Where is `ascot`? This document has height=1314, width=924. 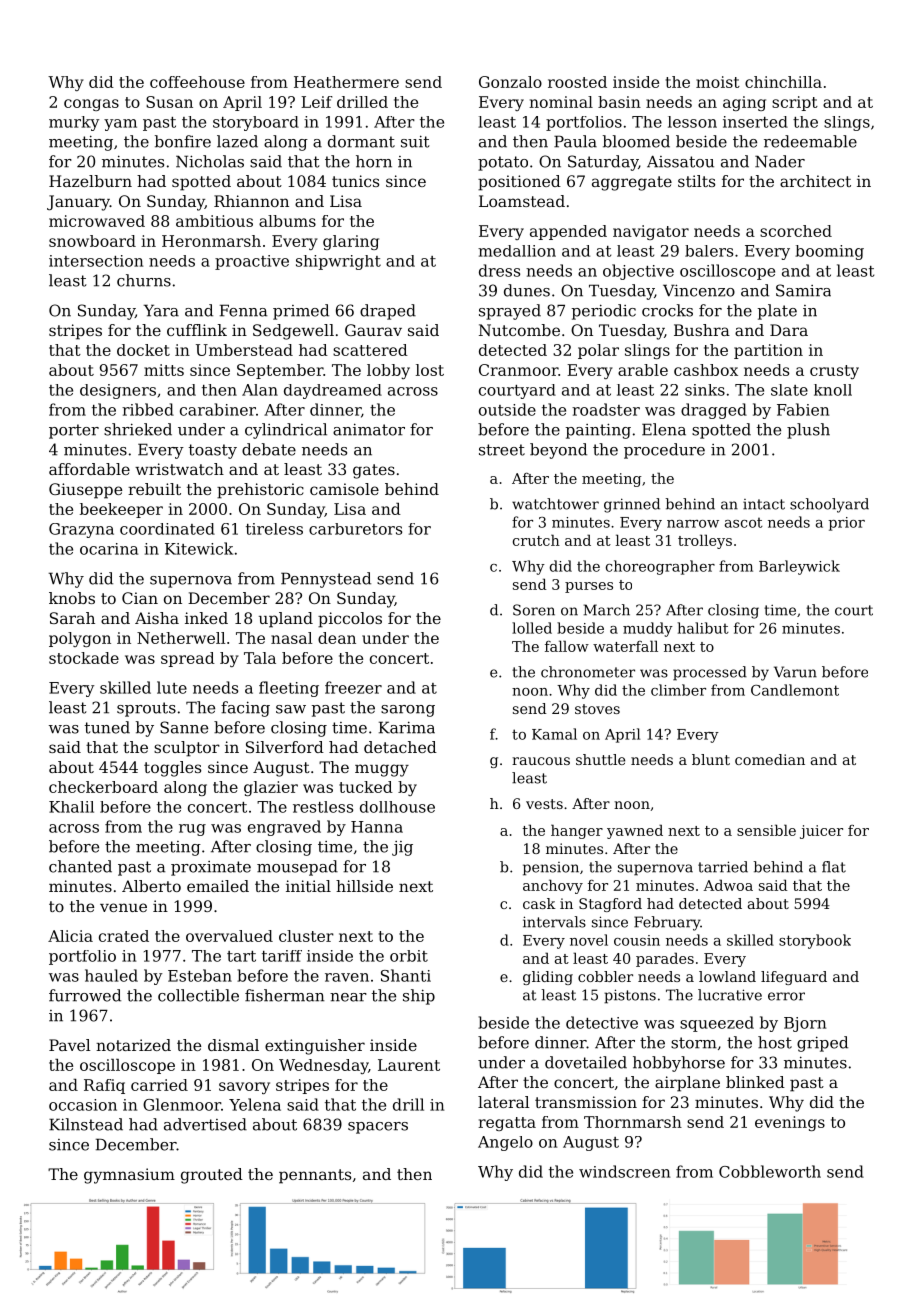 ascot is located at coordinates (744, 523).
